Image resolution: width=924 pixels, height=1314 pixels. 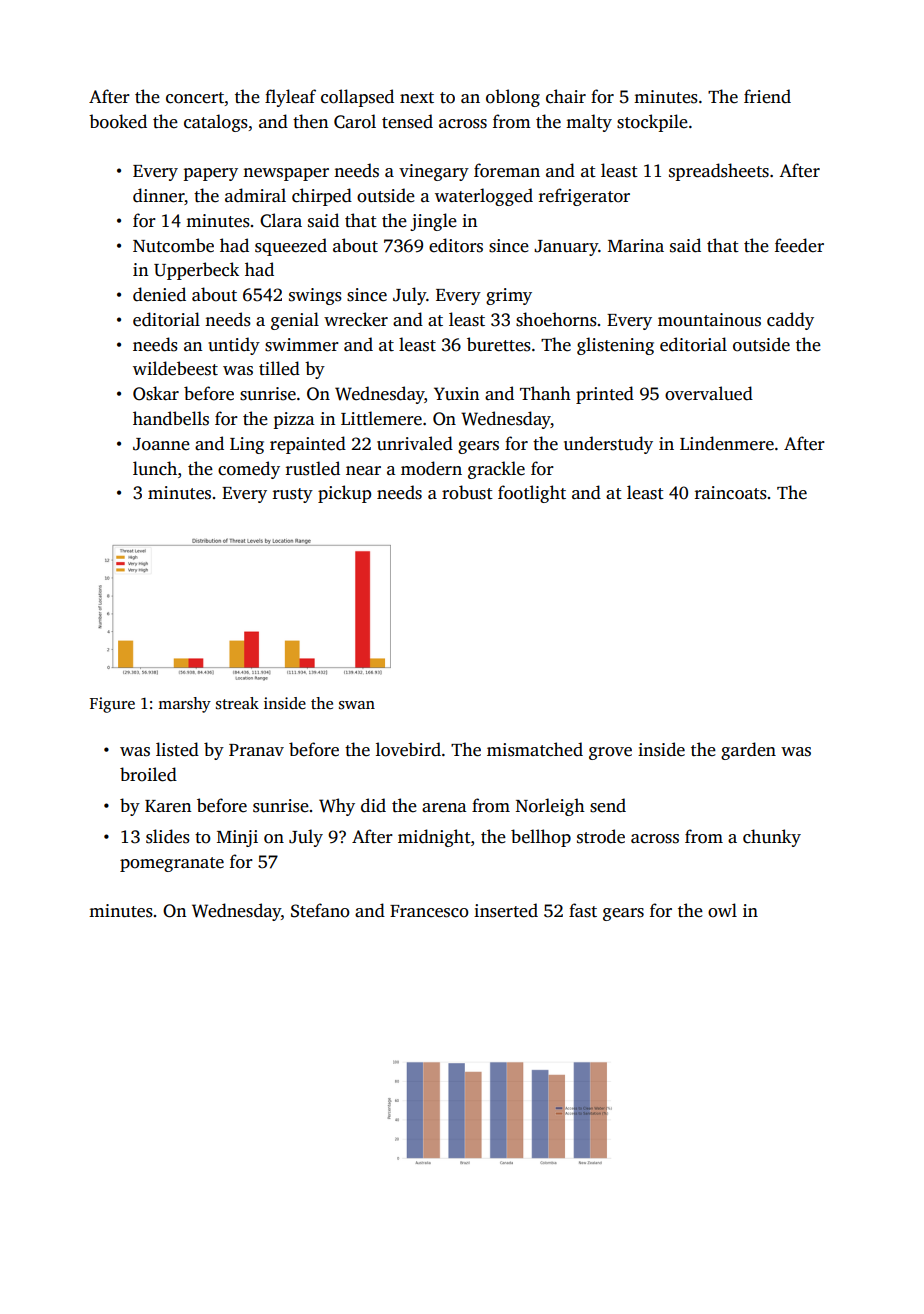 What do you see at coordinates (322, 197) in the document?
I see `chirped` at bounding box center [322, 197].
